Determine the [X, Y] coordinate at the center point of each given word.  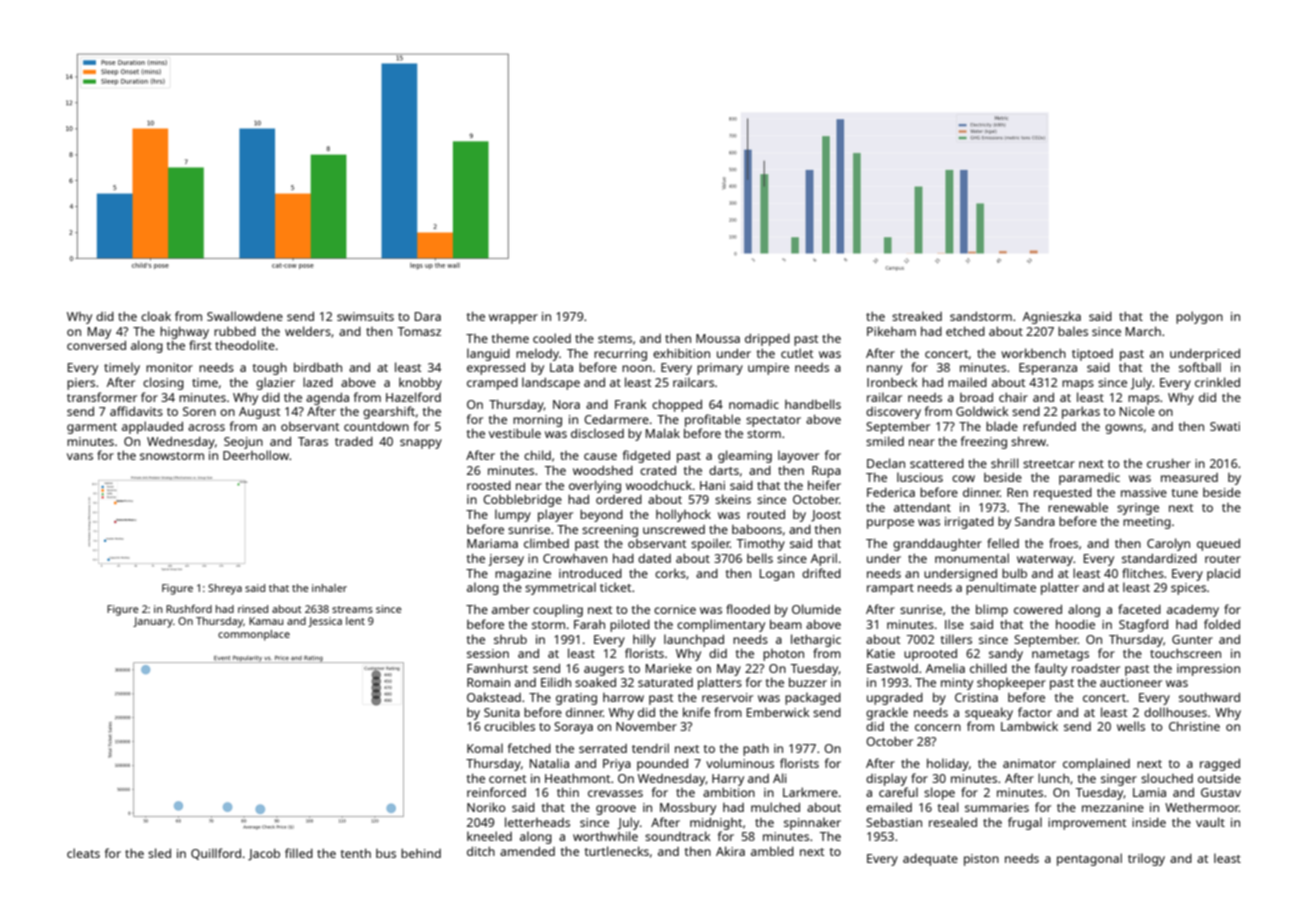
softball [1200, 367]
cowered [1038, 609]
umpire [768, 369]
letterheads [537, 822]
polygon [1199, 317]
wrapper [513, 319]
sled [159, 853]
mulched [775, 807]
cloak [156, 316]
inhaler [329, 588]
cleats [83, 853]
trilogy [1146, 859]
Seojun [243, 443]
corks [670, 573]
